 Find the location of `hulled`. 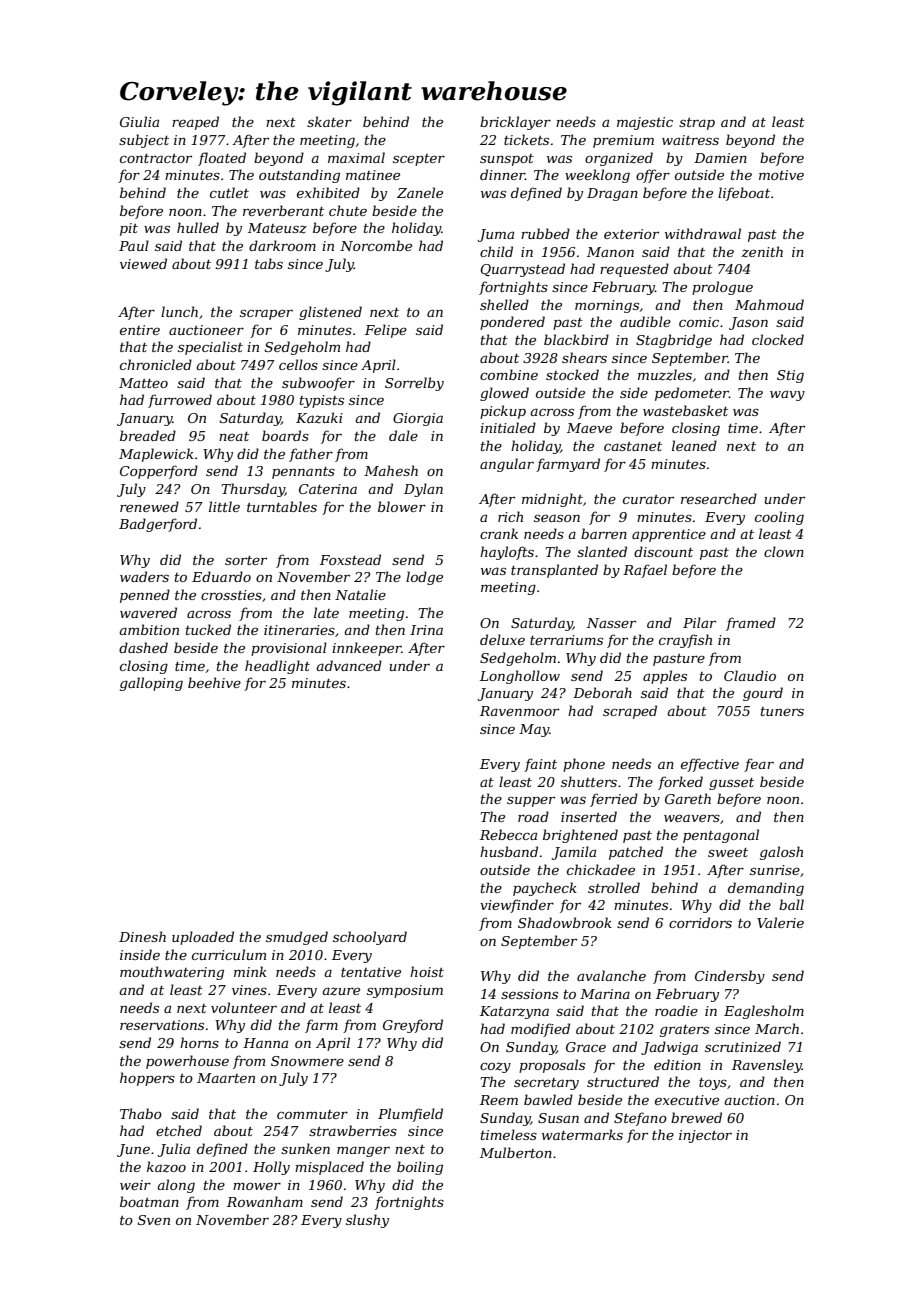

hulled is located at coordinates (198, 227).
